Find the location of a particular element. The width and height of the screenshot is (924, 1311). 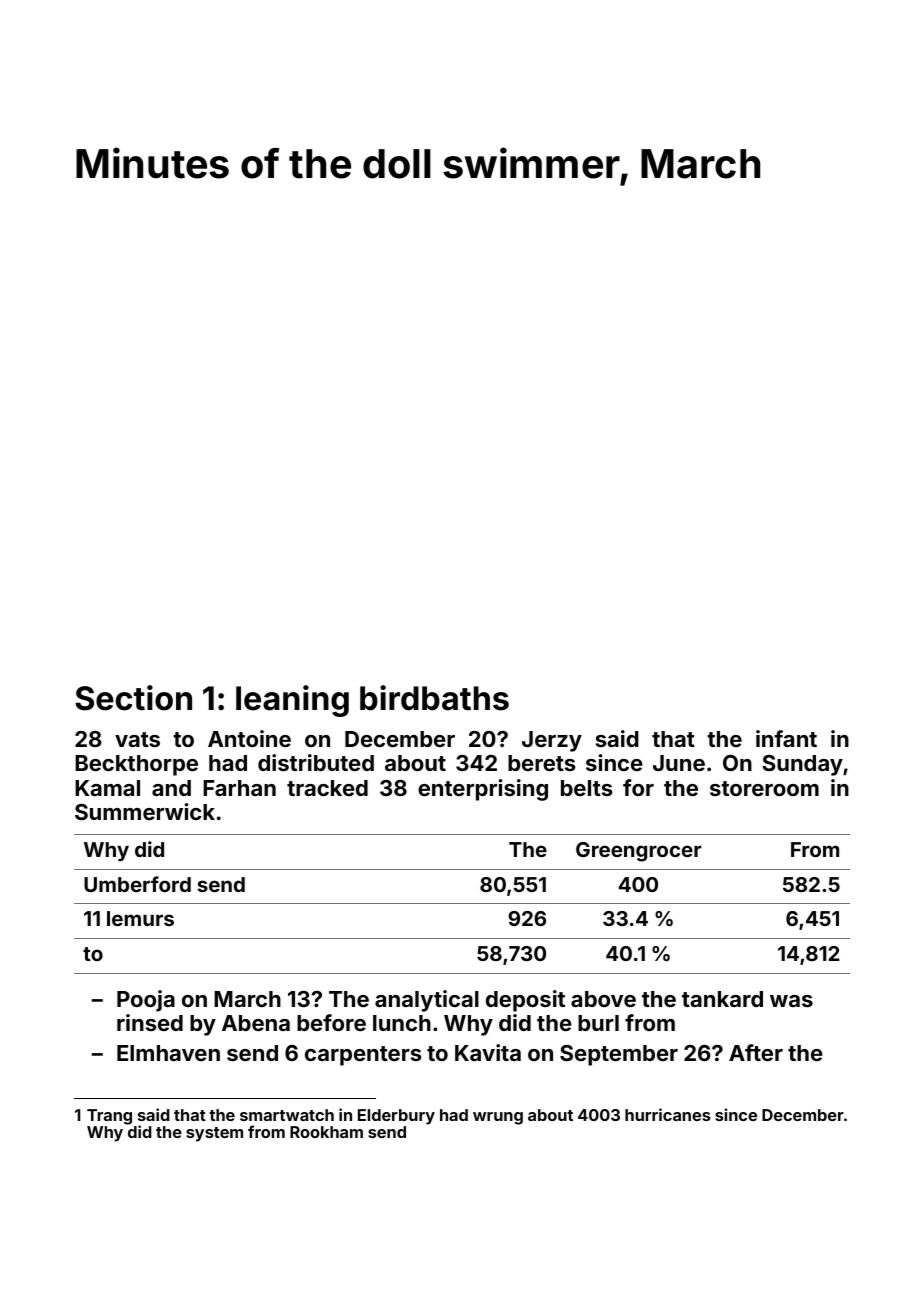

Summerwick is located at coordinates (145, 811).
